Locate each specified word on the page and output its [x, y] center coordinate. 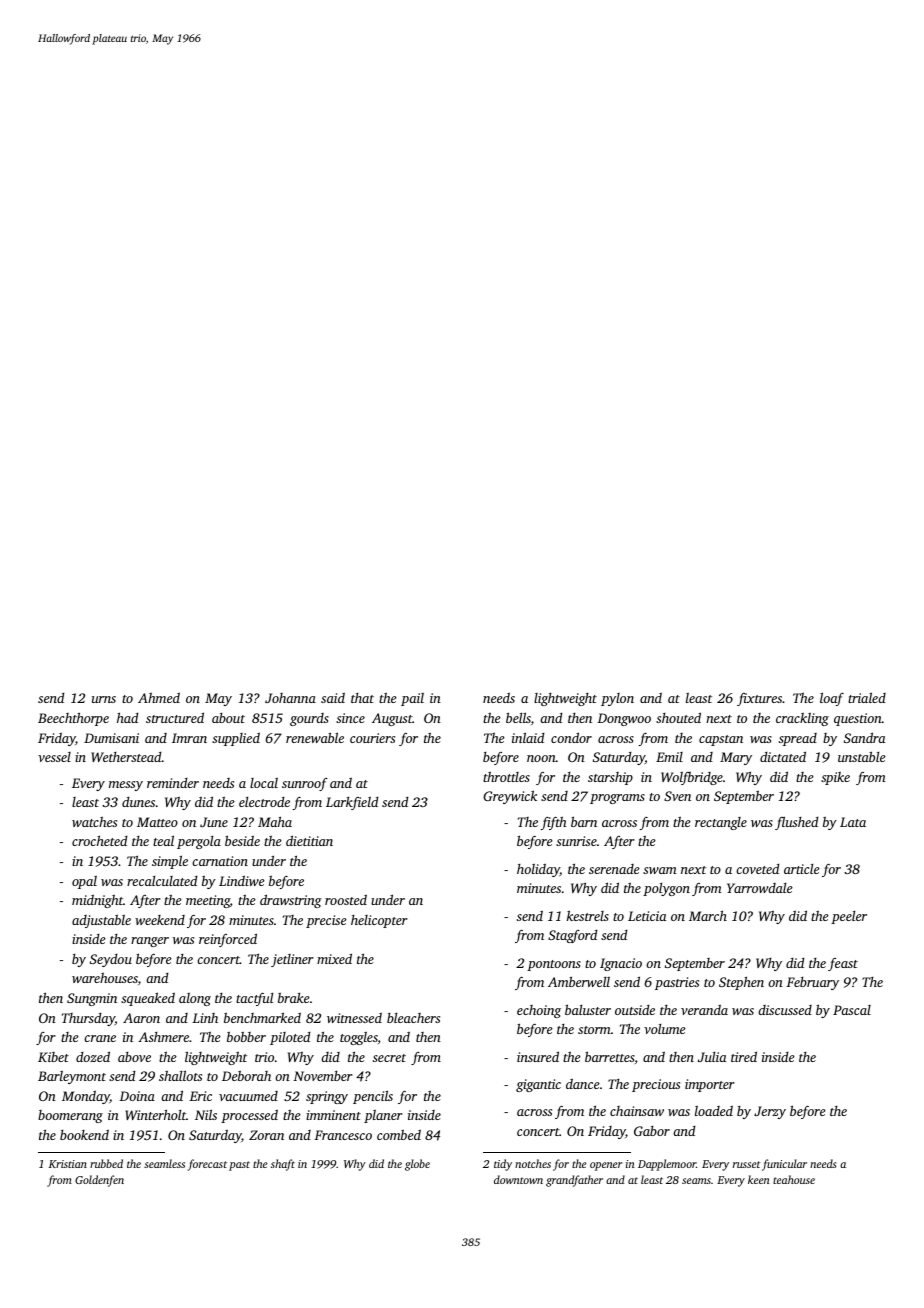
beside [242, 840]
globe [417, 1165]
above [134, 1057]
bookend [84, 1135]
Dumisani [111, 738]
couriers [372, 738]
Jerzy [770, 1112]
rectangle [721, 823]
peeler [849, 917]
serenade [614, 869]
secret [389, 1058]
